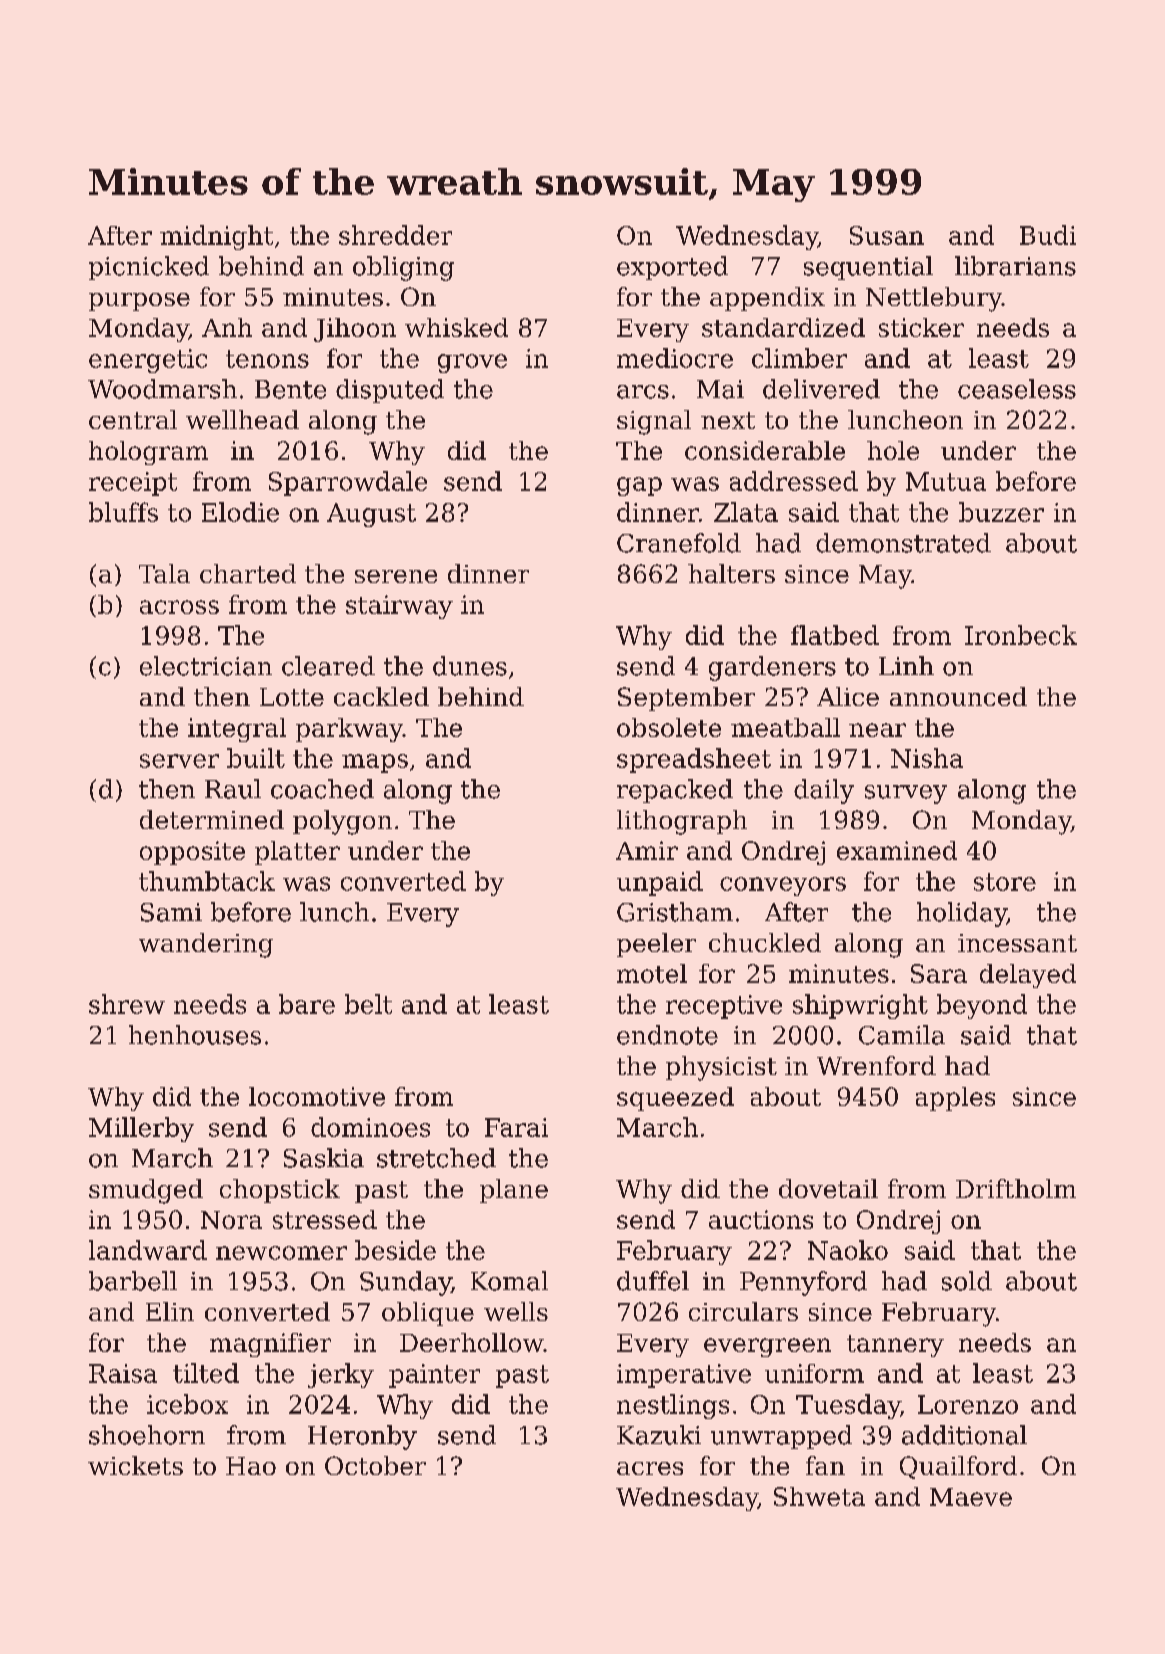 The width and height of the screenshot is (1165, 1654). Describe the element at coordinates (968, 1404) in the screenshot. I see `Lorenzo` at that location.
